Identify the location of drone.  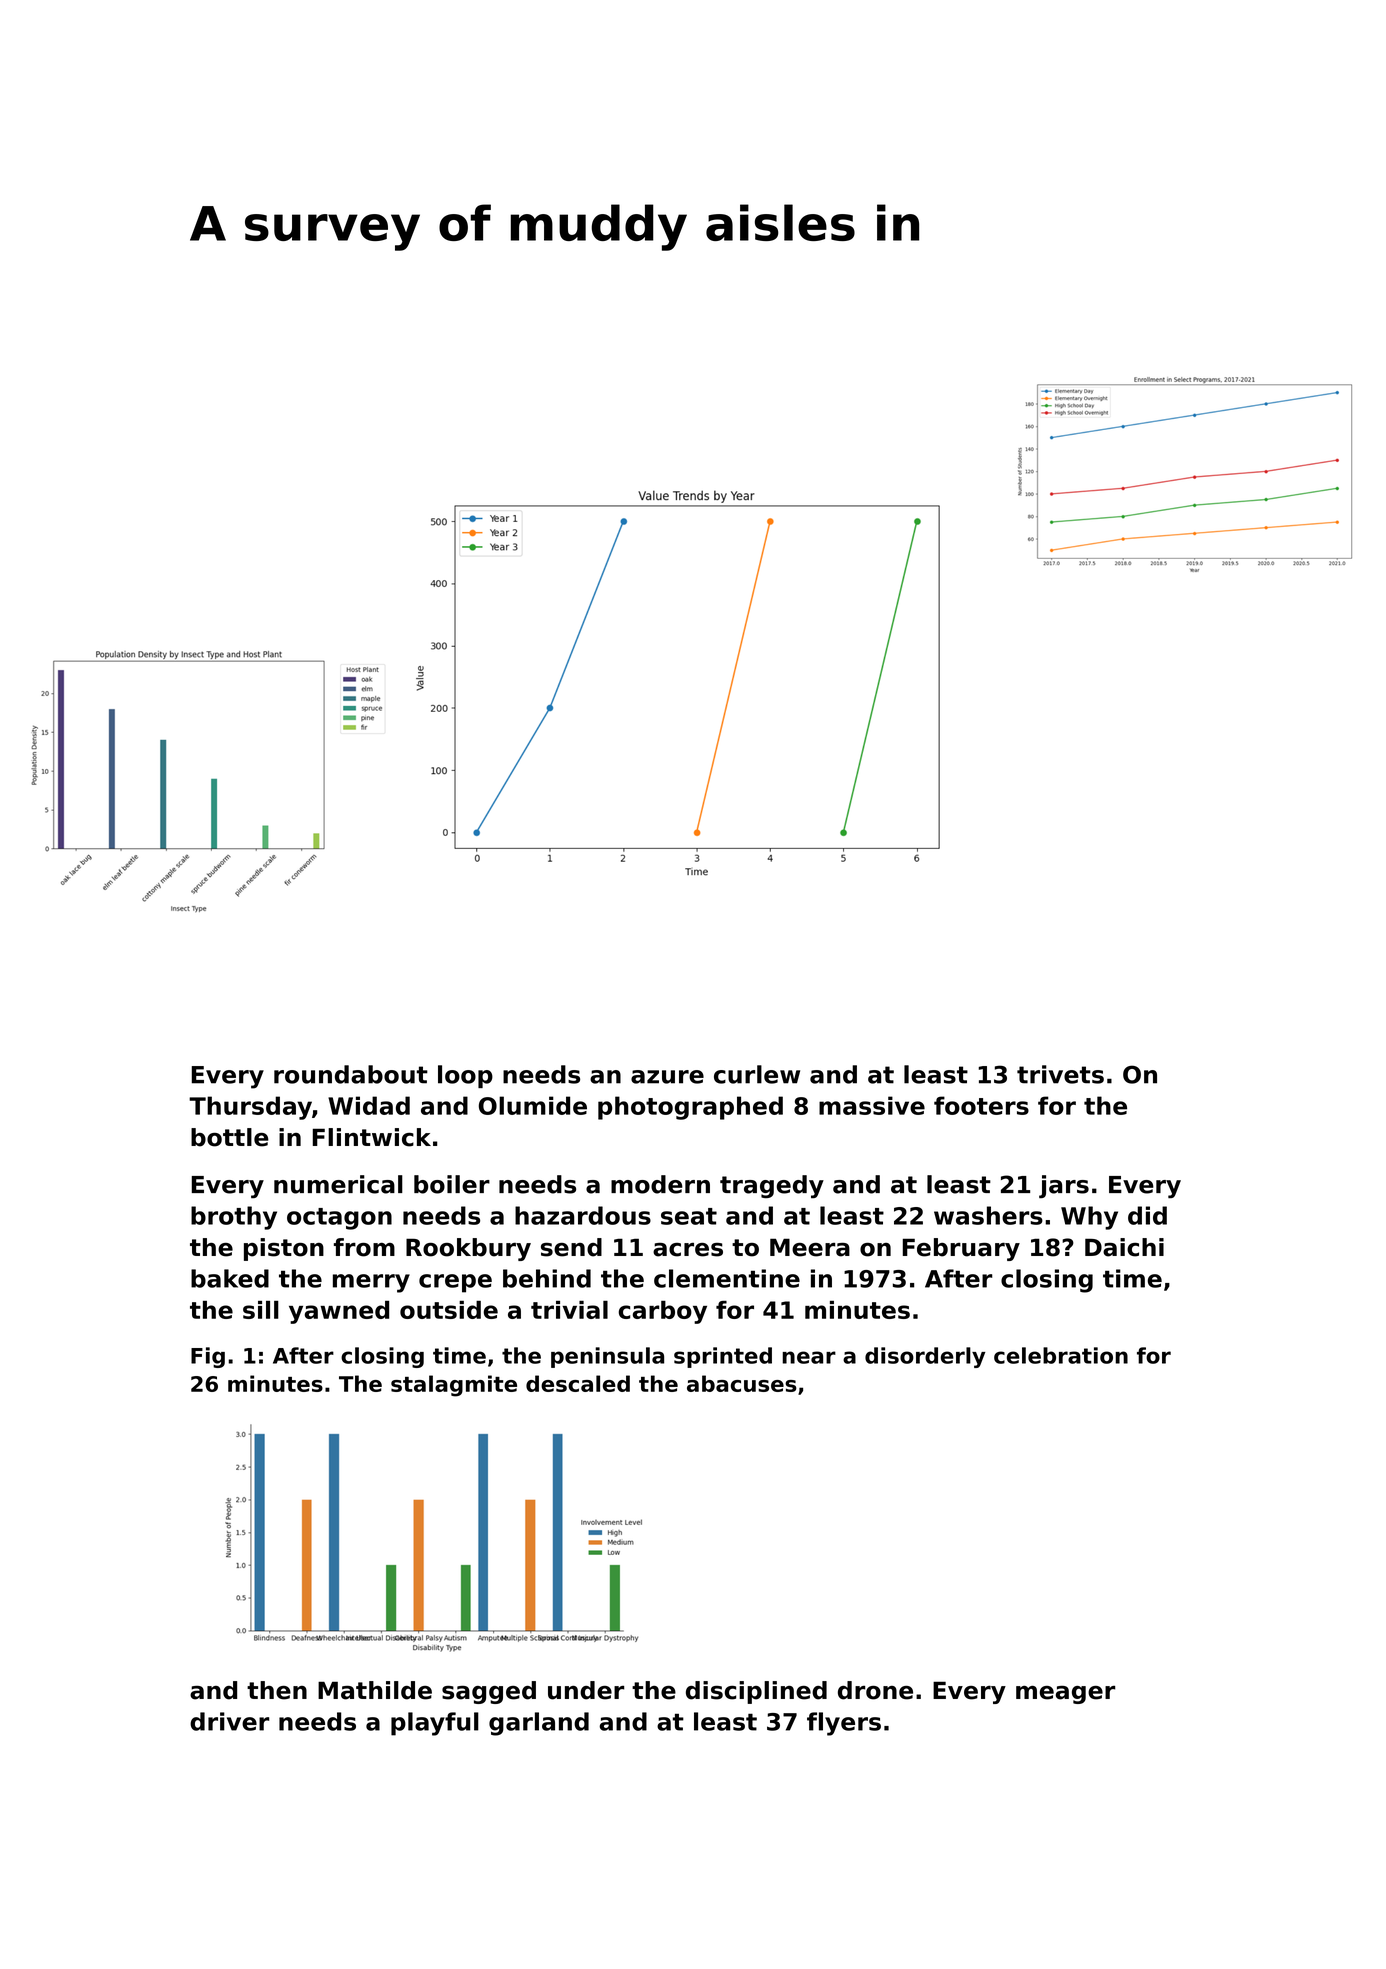
(875, 1690).
